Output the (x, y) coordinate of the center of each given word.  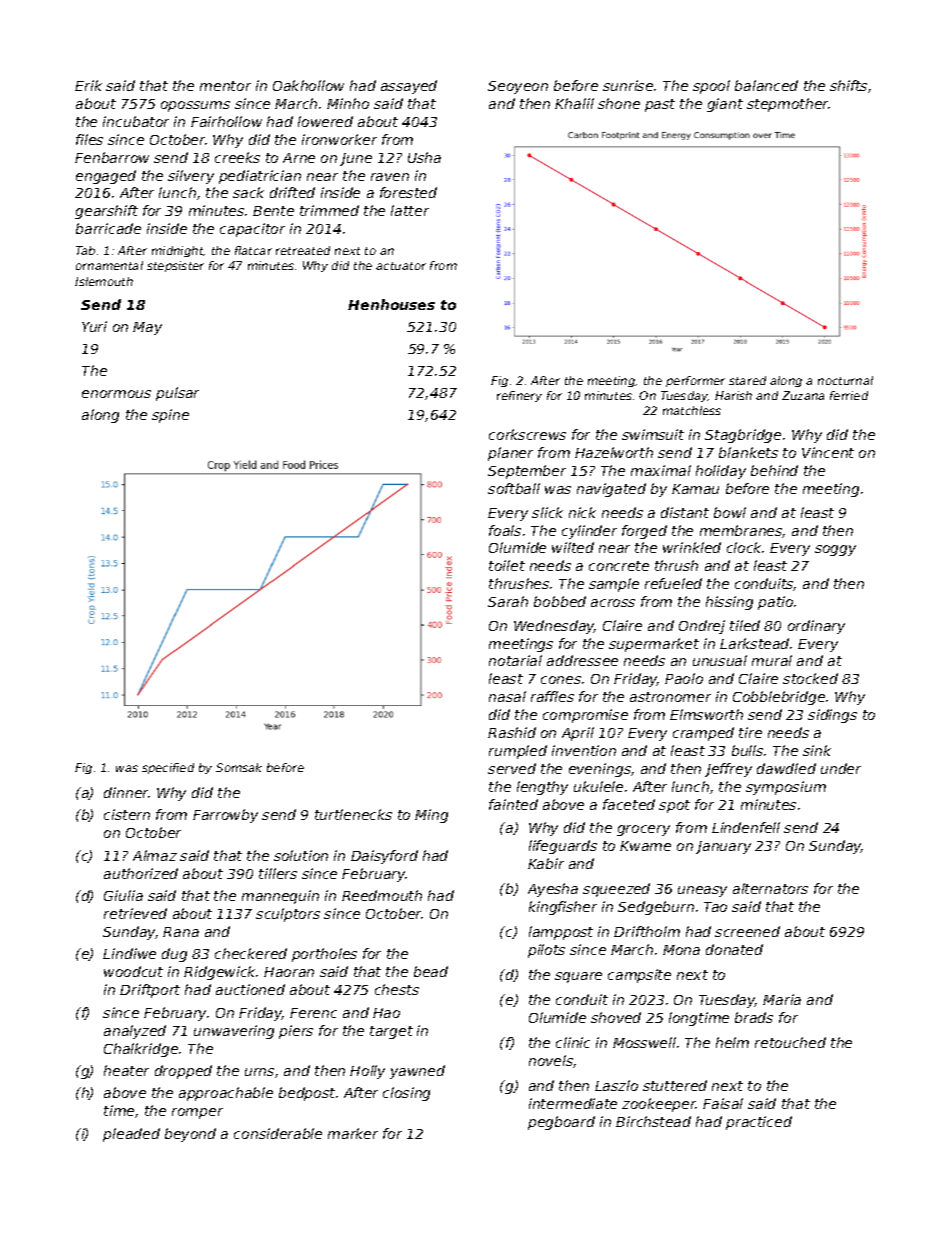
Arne (299, 158)
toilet (507, 565)
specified (168, 768)
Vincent (828, 452)
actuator (401, 266)
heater (126, 1070)
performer (695, 381)
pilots (546, 951)
